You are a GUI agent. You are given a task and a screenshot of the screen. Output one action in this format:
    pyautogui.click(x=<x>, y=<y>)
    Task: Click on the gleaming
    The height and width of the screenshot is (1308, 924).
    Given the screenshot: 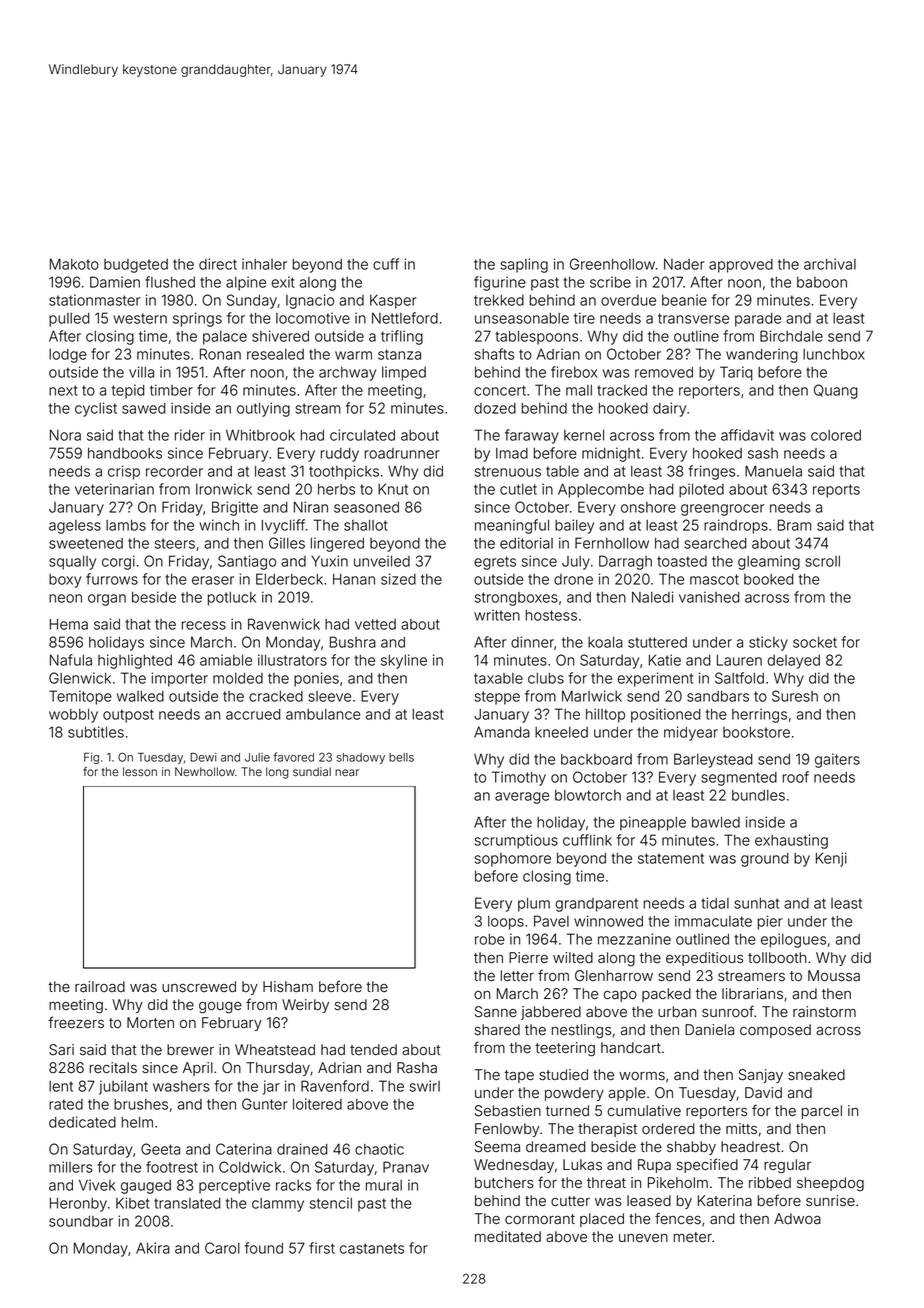 What is the action you would take?
    pyautogui.click(x=769, y=562)
